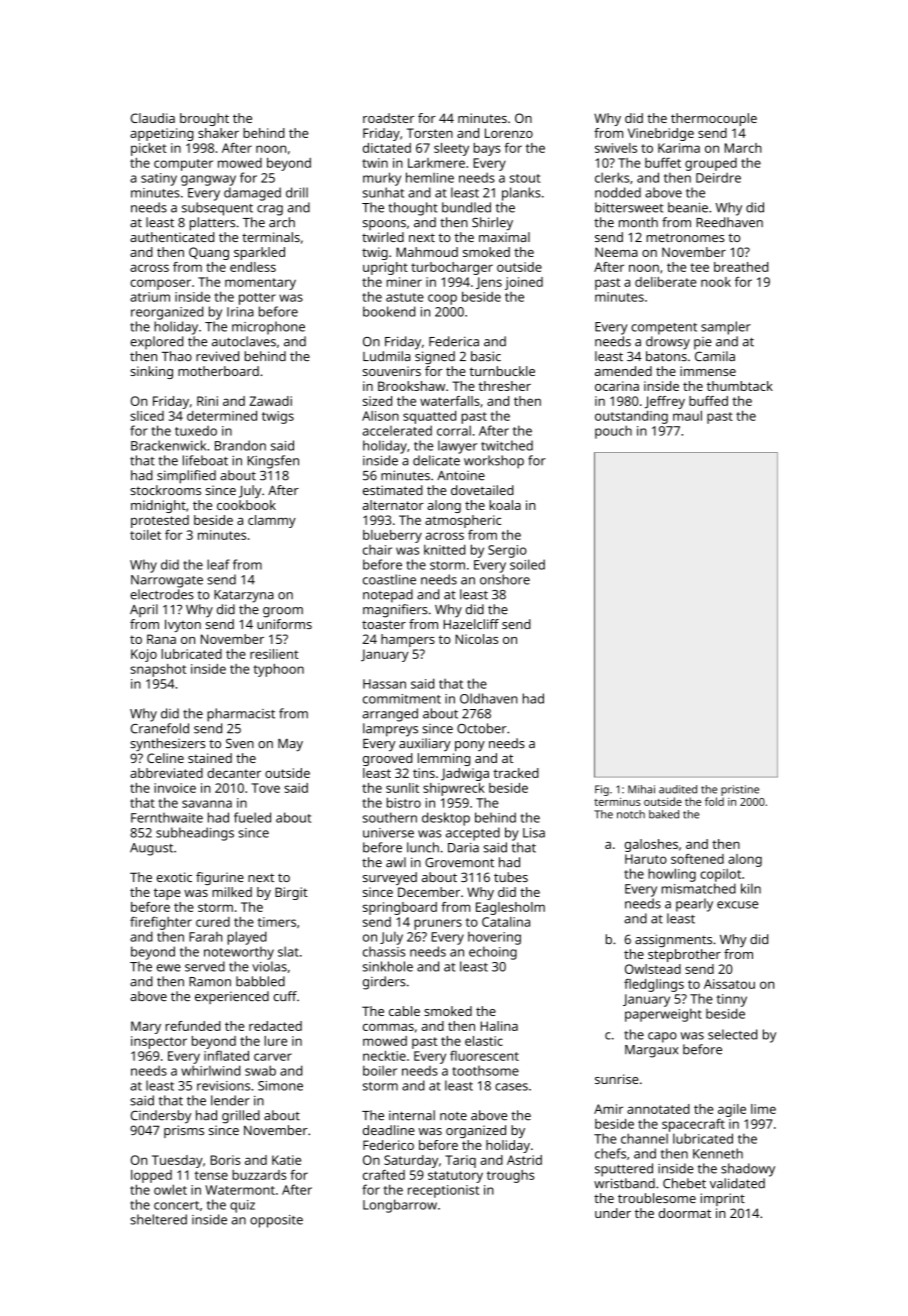 The height and width of the page is (1316, 908). What do you see at coordinates (276, 1221) in the page?
I see `opposite` at bounding box center [276, 1221].
